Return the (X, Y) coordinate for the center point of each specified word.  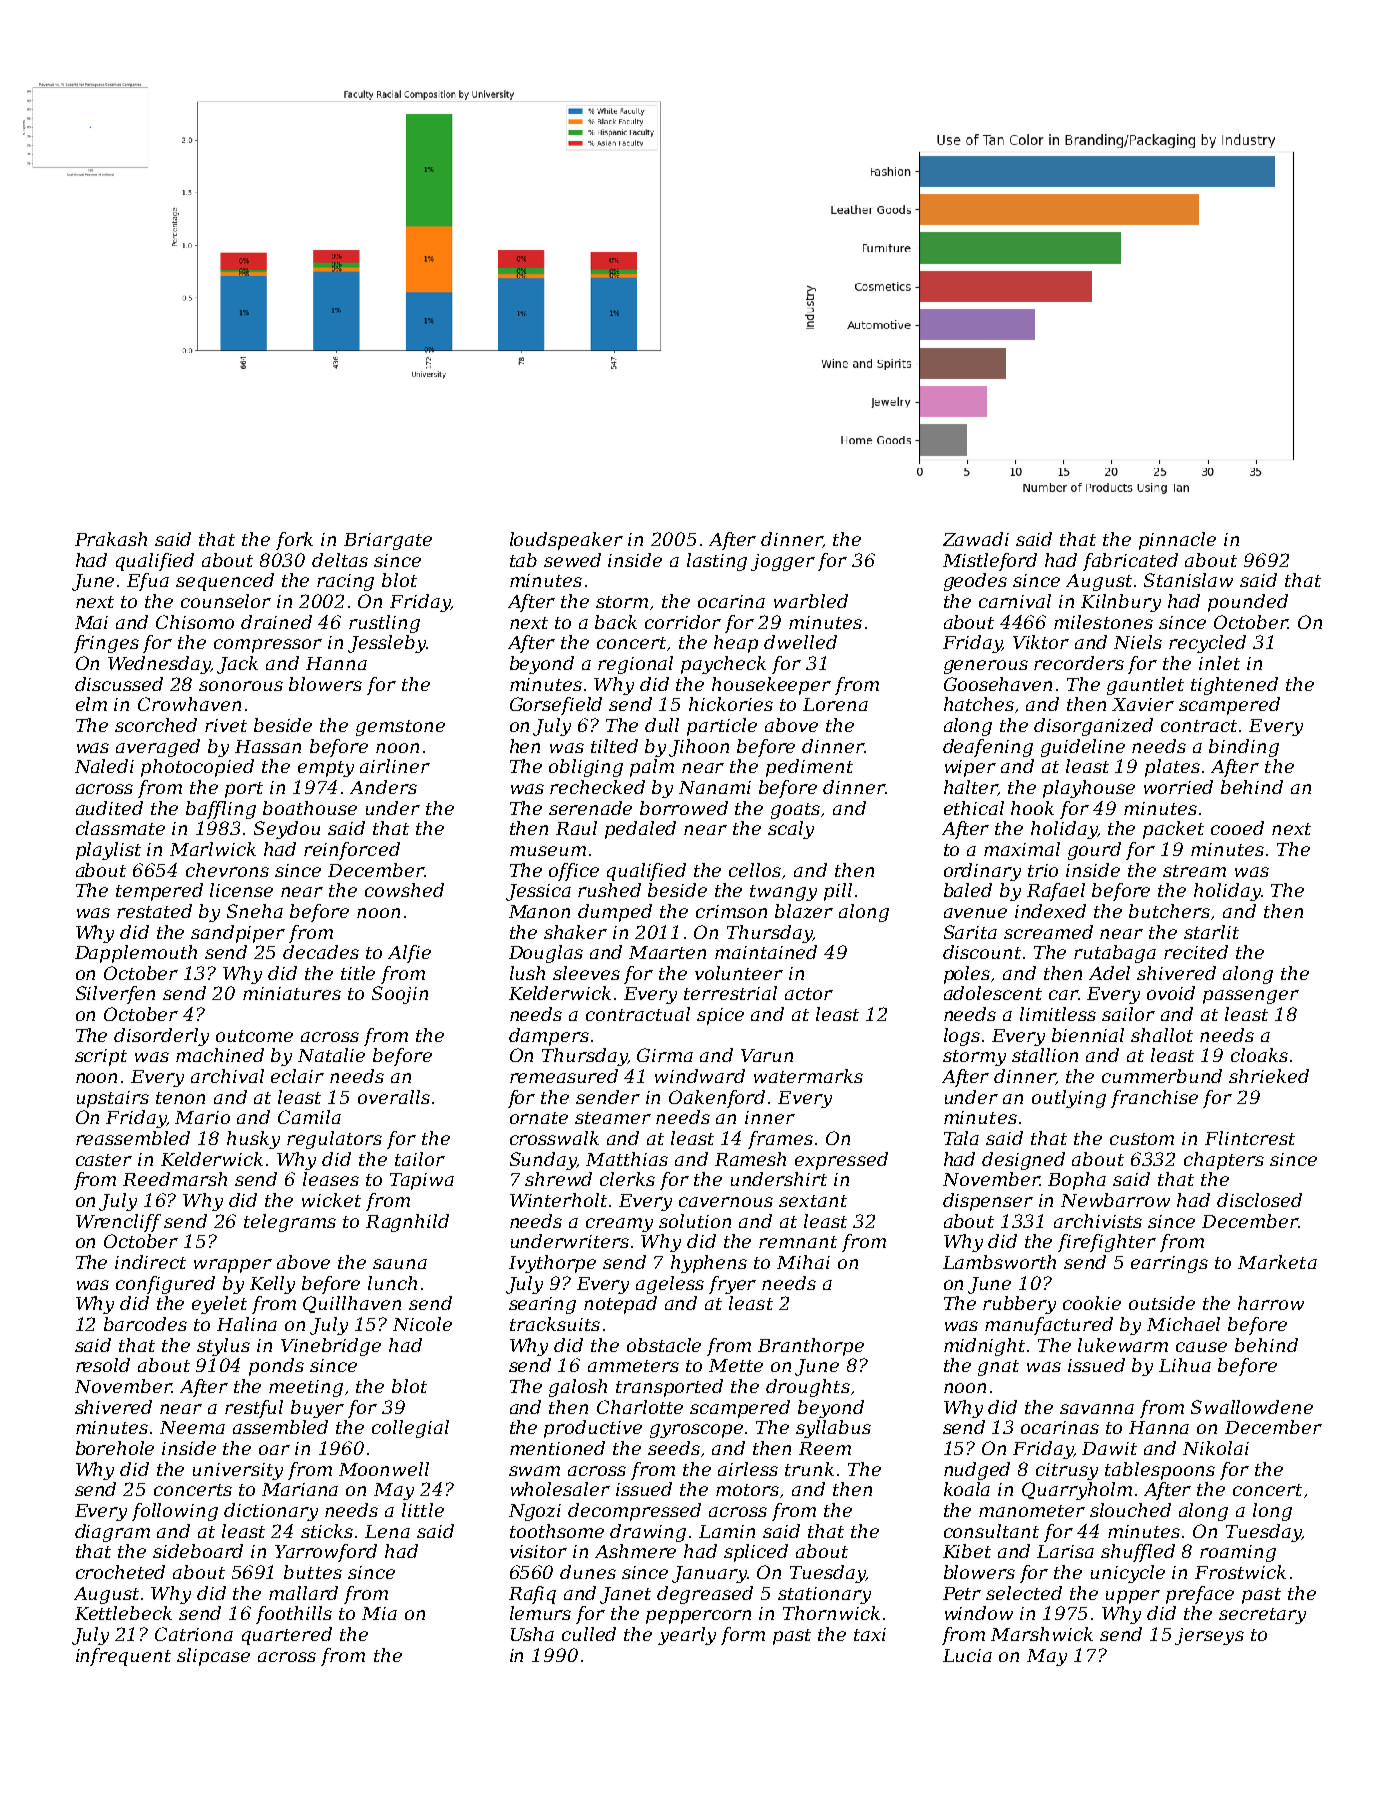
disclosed (1259, 1200)
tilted (614, 746)
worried (1178, 787)
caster (104, 1160)
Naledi (104, 766)
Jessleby (387, 644)
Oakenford (717, 1099)
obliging (586, 768)
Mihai (803, 1262)
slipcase (213, 1657)
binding (1244, 748)
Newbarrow (1115, 1200)
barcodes (145, 1324)
